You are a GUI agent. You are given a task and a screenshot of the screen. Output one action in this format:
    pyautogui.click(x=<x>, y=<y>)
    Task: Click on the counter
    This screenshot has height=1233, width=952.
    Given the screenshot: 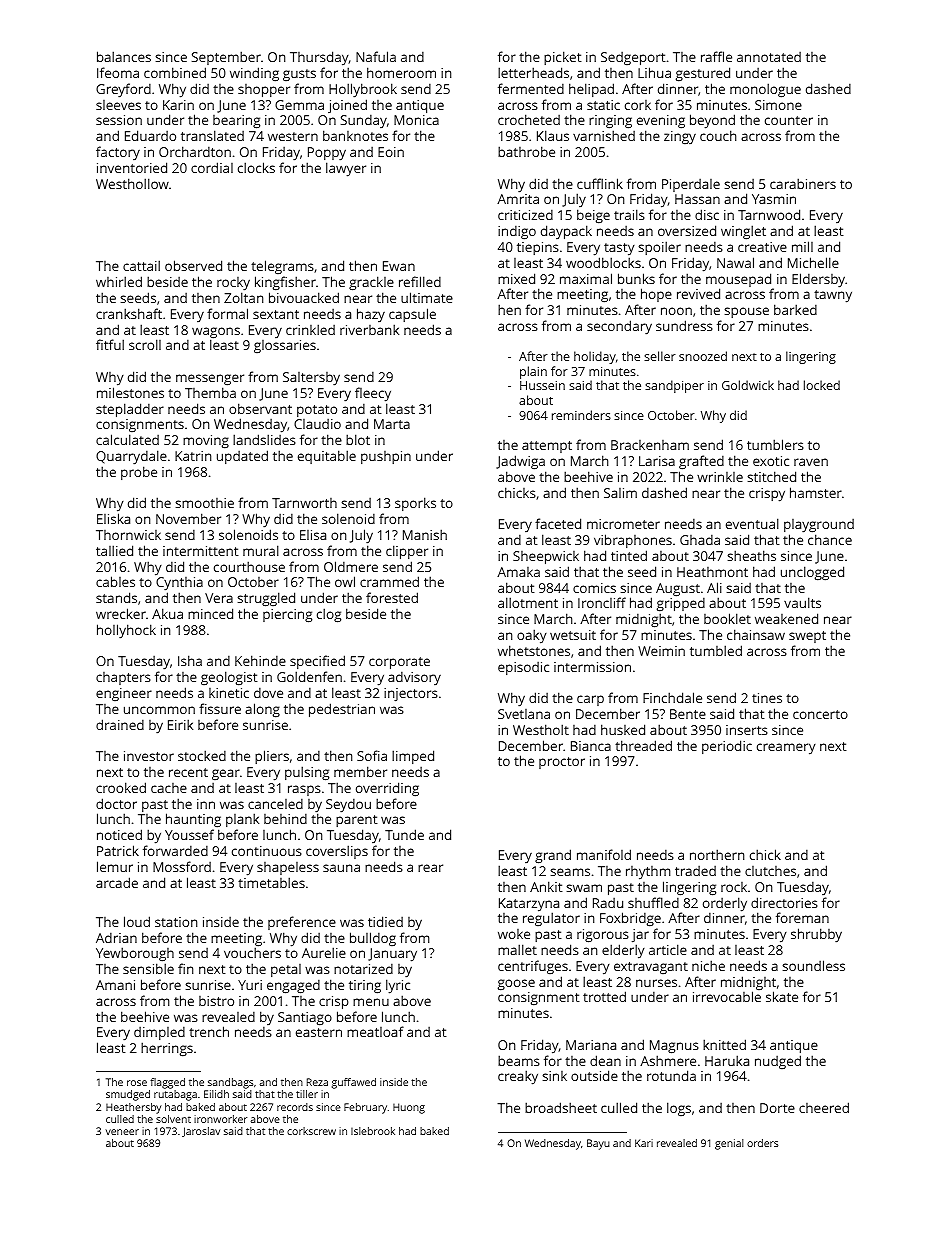 What is the action you would take?
    pyautogui.click(x=789, y=120)
